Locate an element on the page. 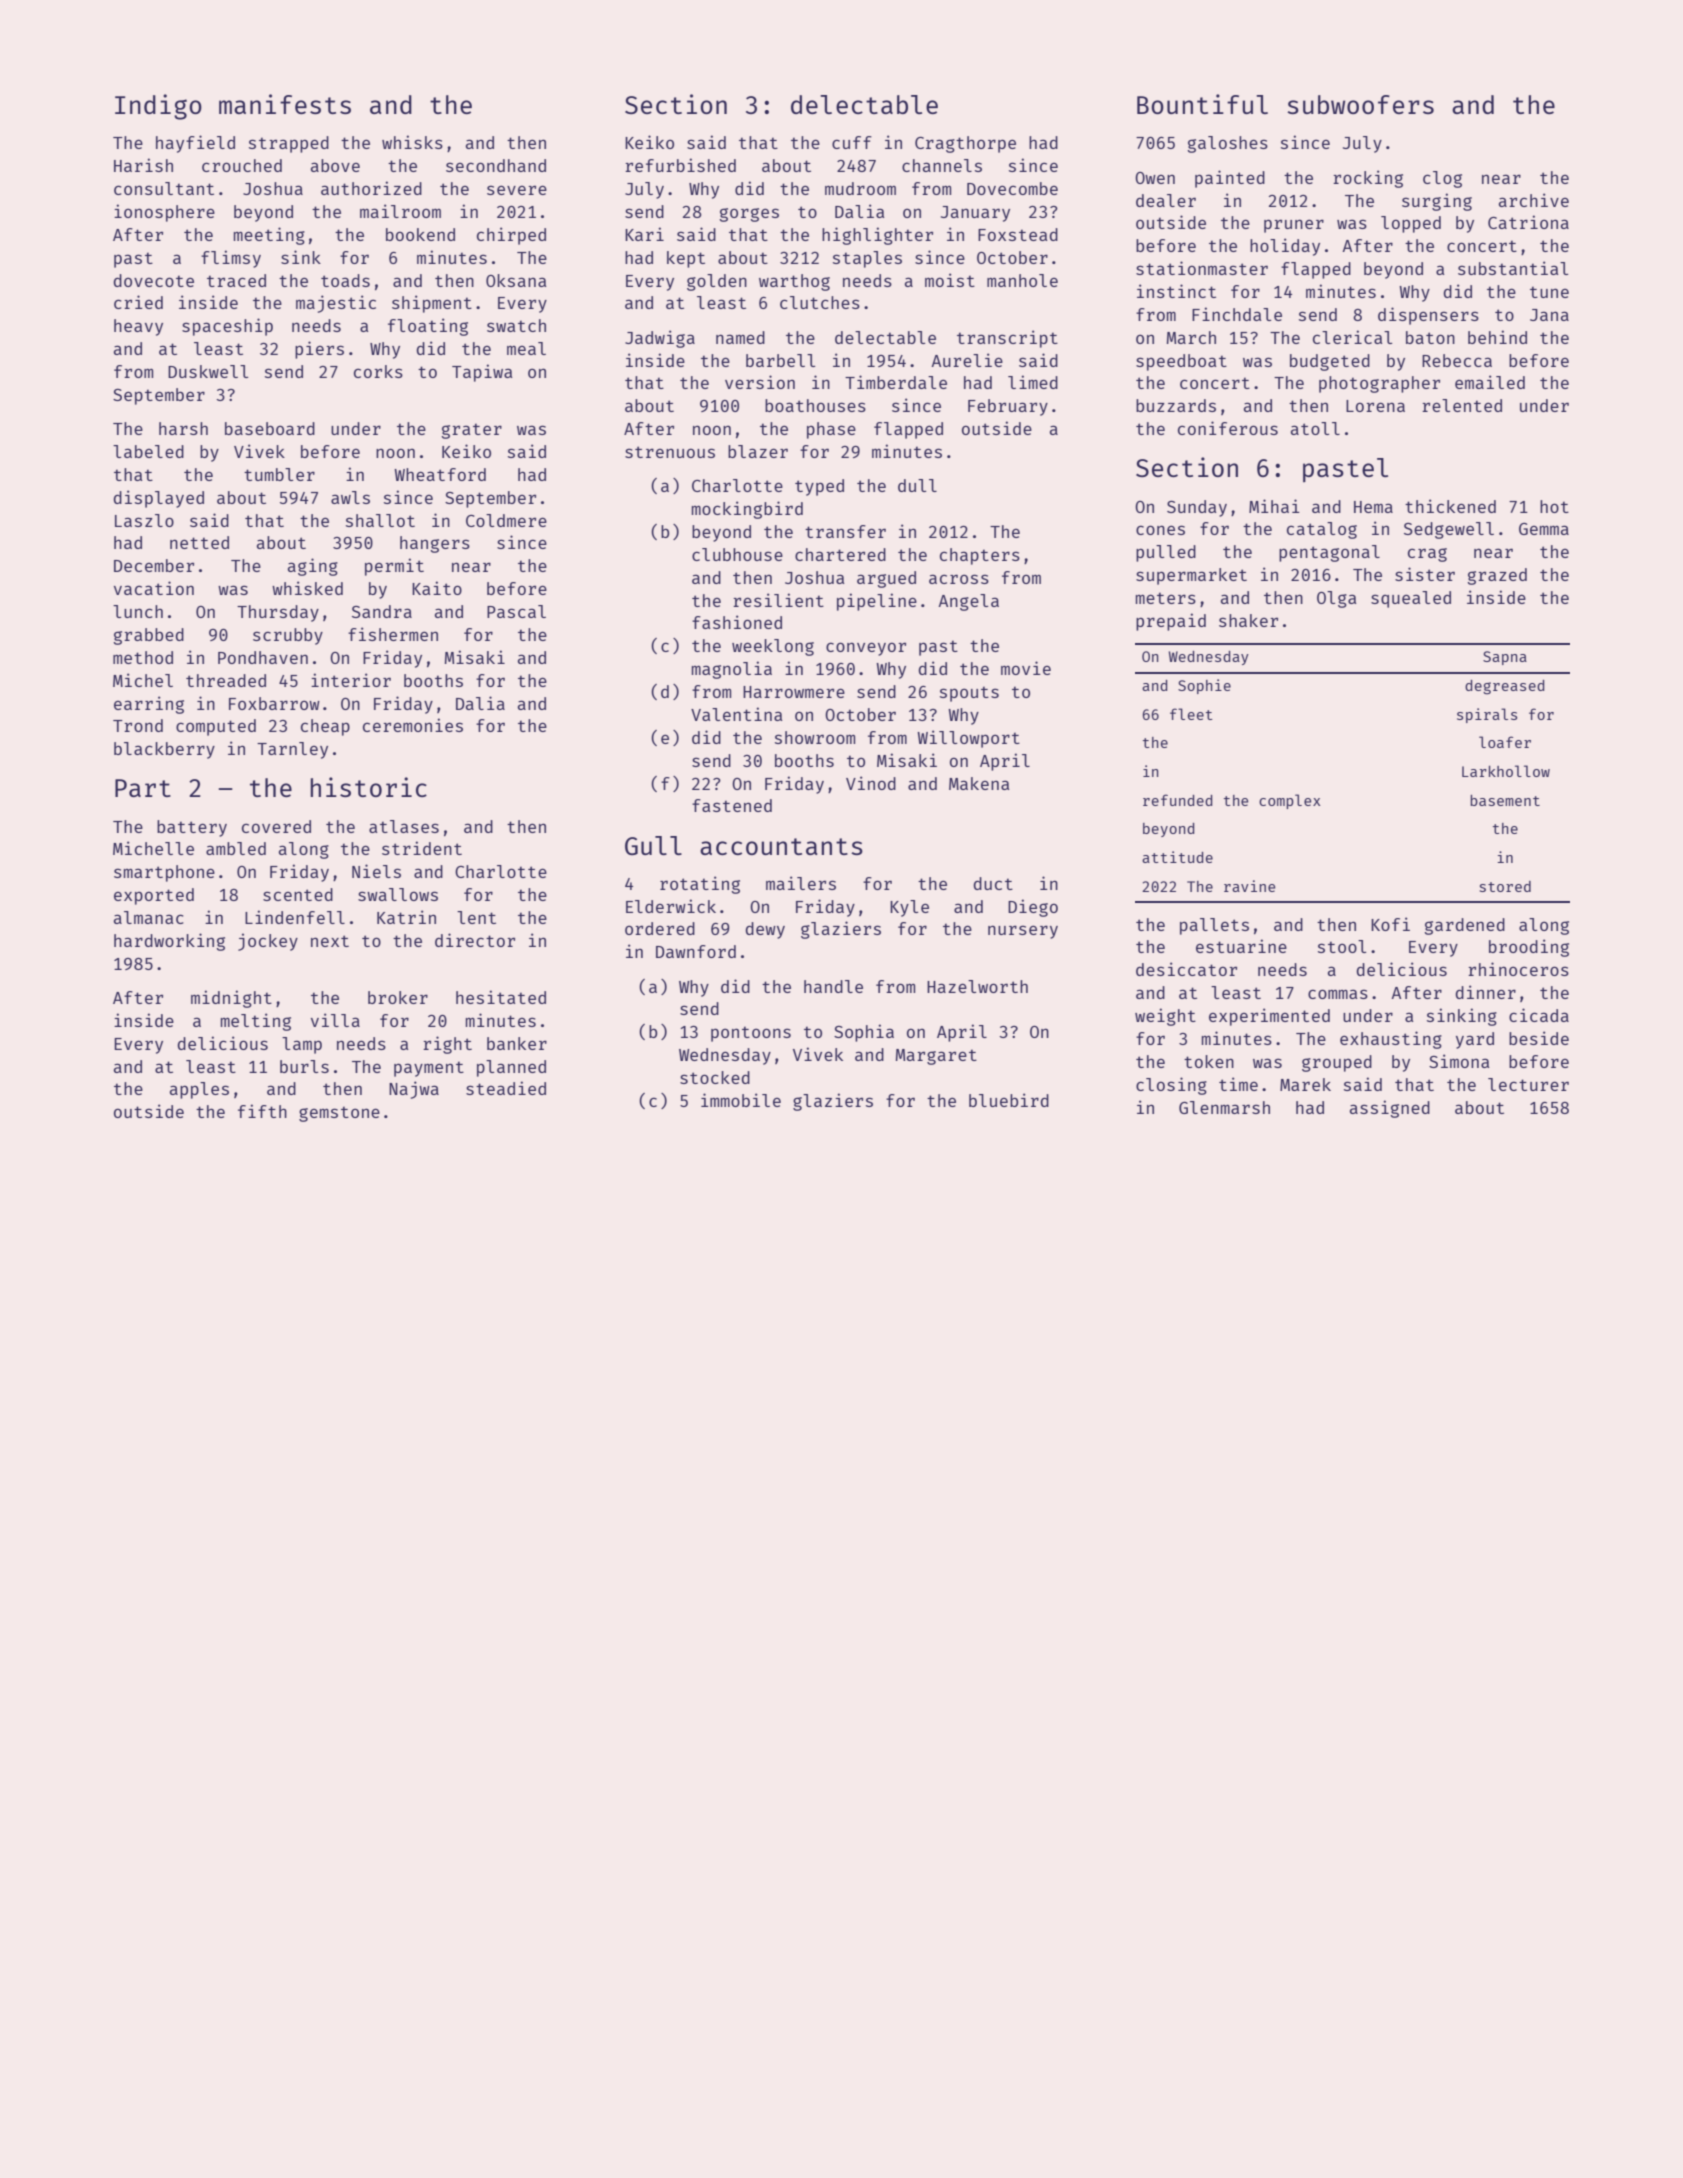 The width and height of the document is (1683, 2178). steadied is located at coordinates (506, 1088).
